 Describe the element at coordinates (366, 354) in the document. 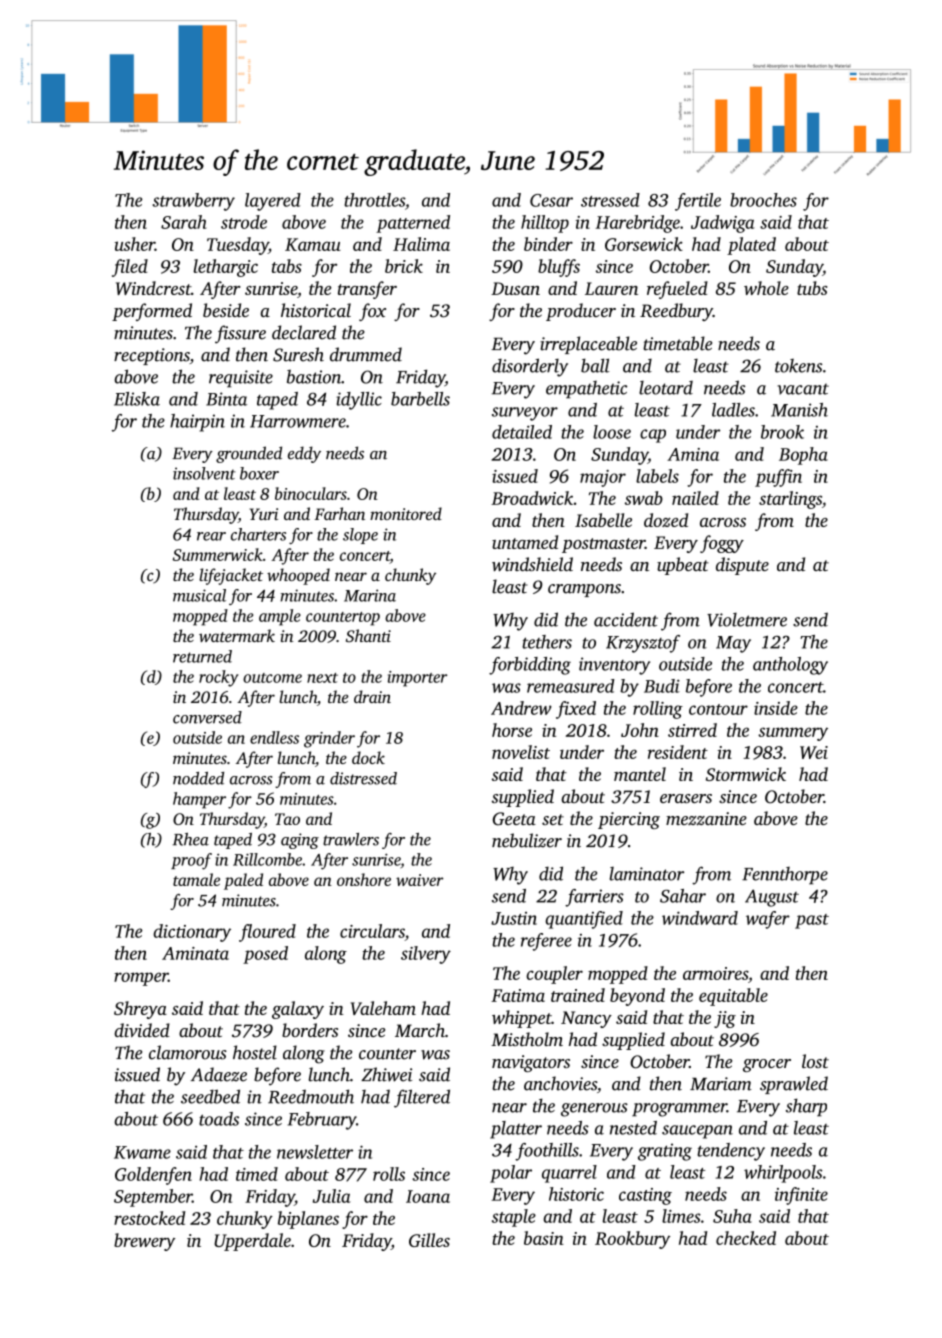

I see `drummed` at that location.
